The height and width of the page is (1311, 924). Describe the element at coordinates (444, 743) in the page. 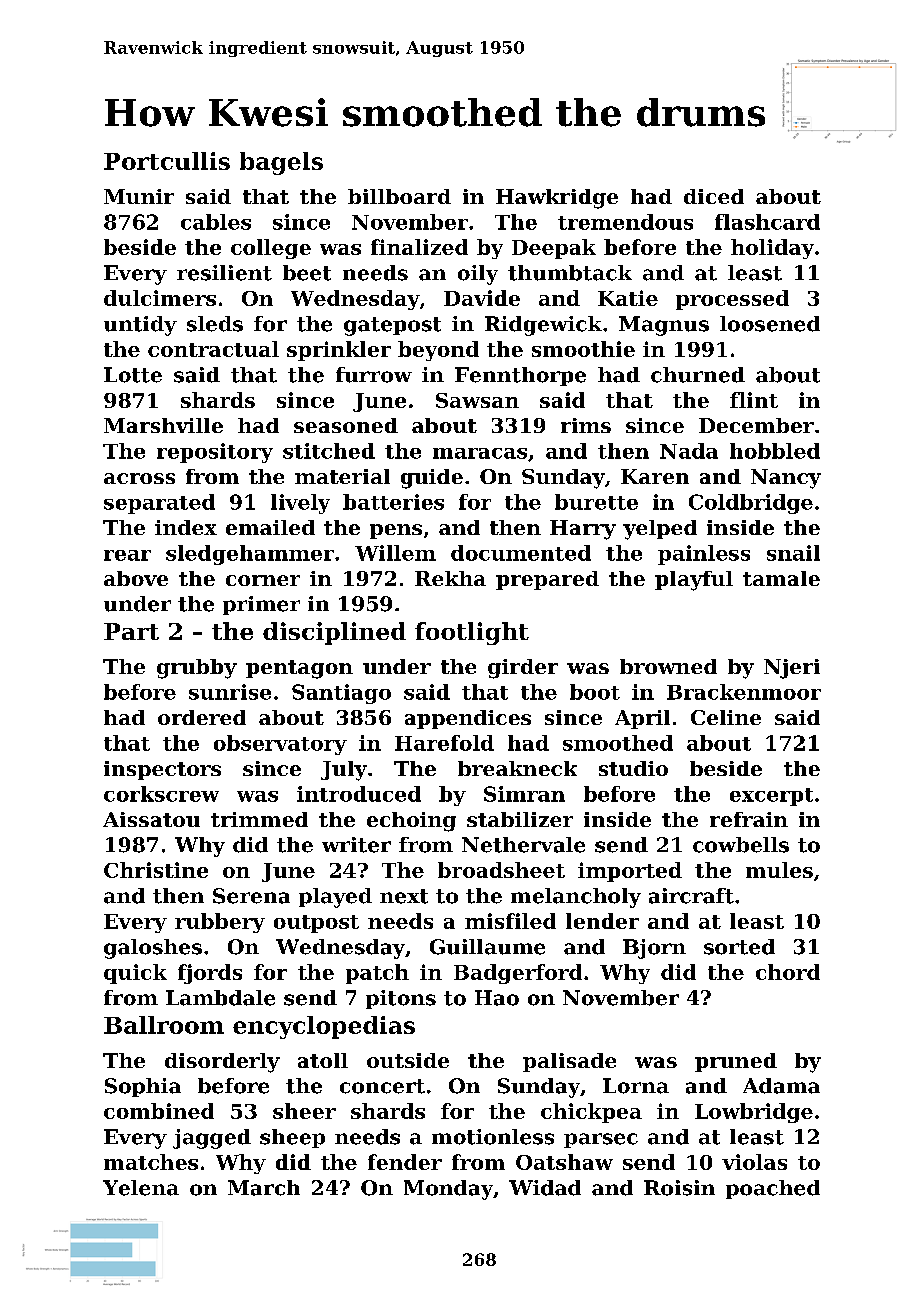

I see `Harefold` at that location.
